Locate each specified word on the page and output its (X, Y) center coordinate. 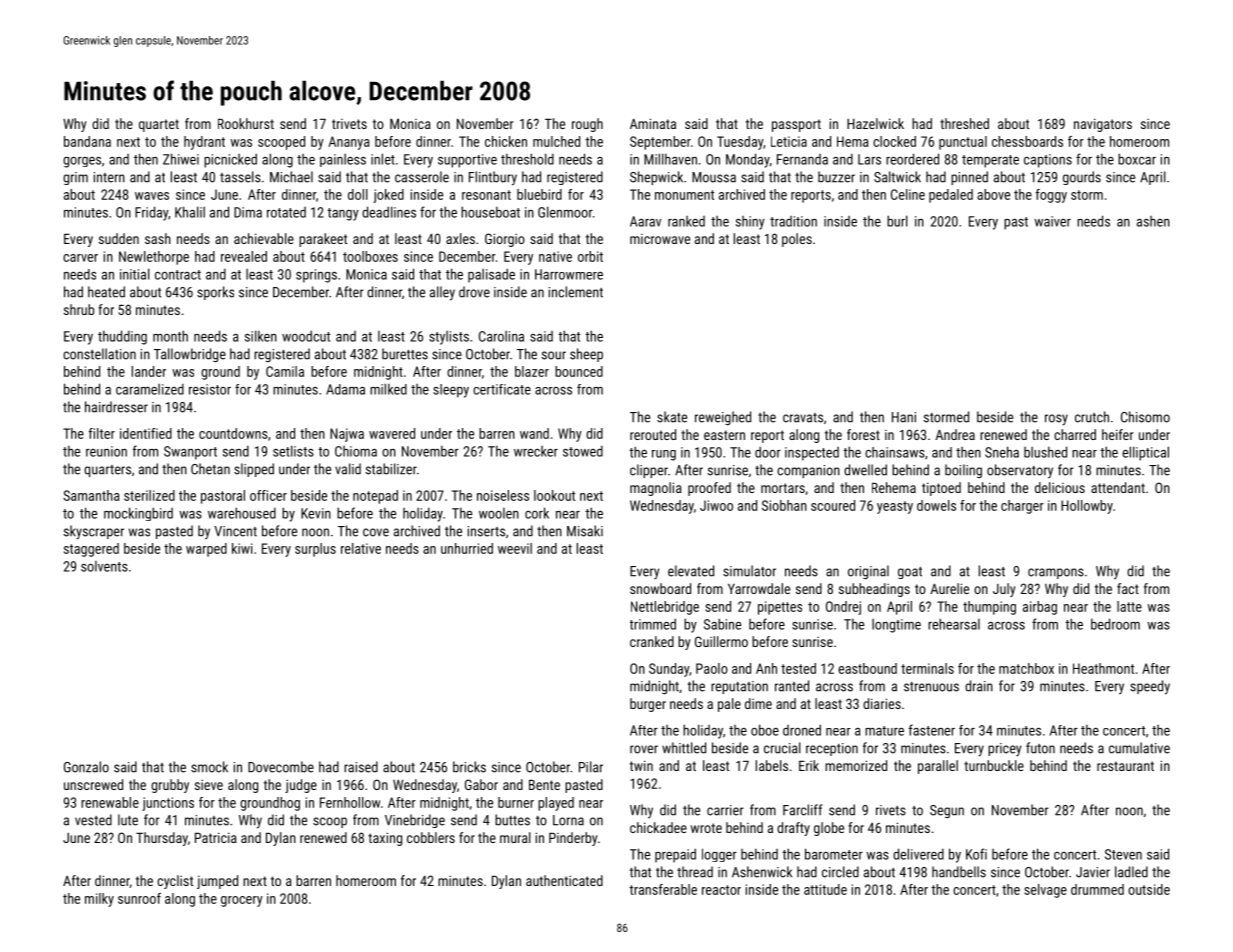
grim (75, 178)
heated (106, 292)
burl (897, 221)
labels (772, 765)
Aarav (645, 221)
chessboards (1027, 141)
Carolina (501, 336)
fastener (932, 730)
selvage (1045, 891)
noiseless (503, 495)
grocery (242, 901)
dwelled (865, 470)
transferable (663, 889)
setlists (293, 451)
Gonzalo (86, 767)
